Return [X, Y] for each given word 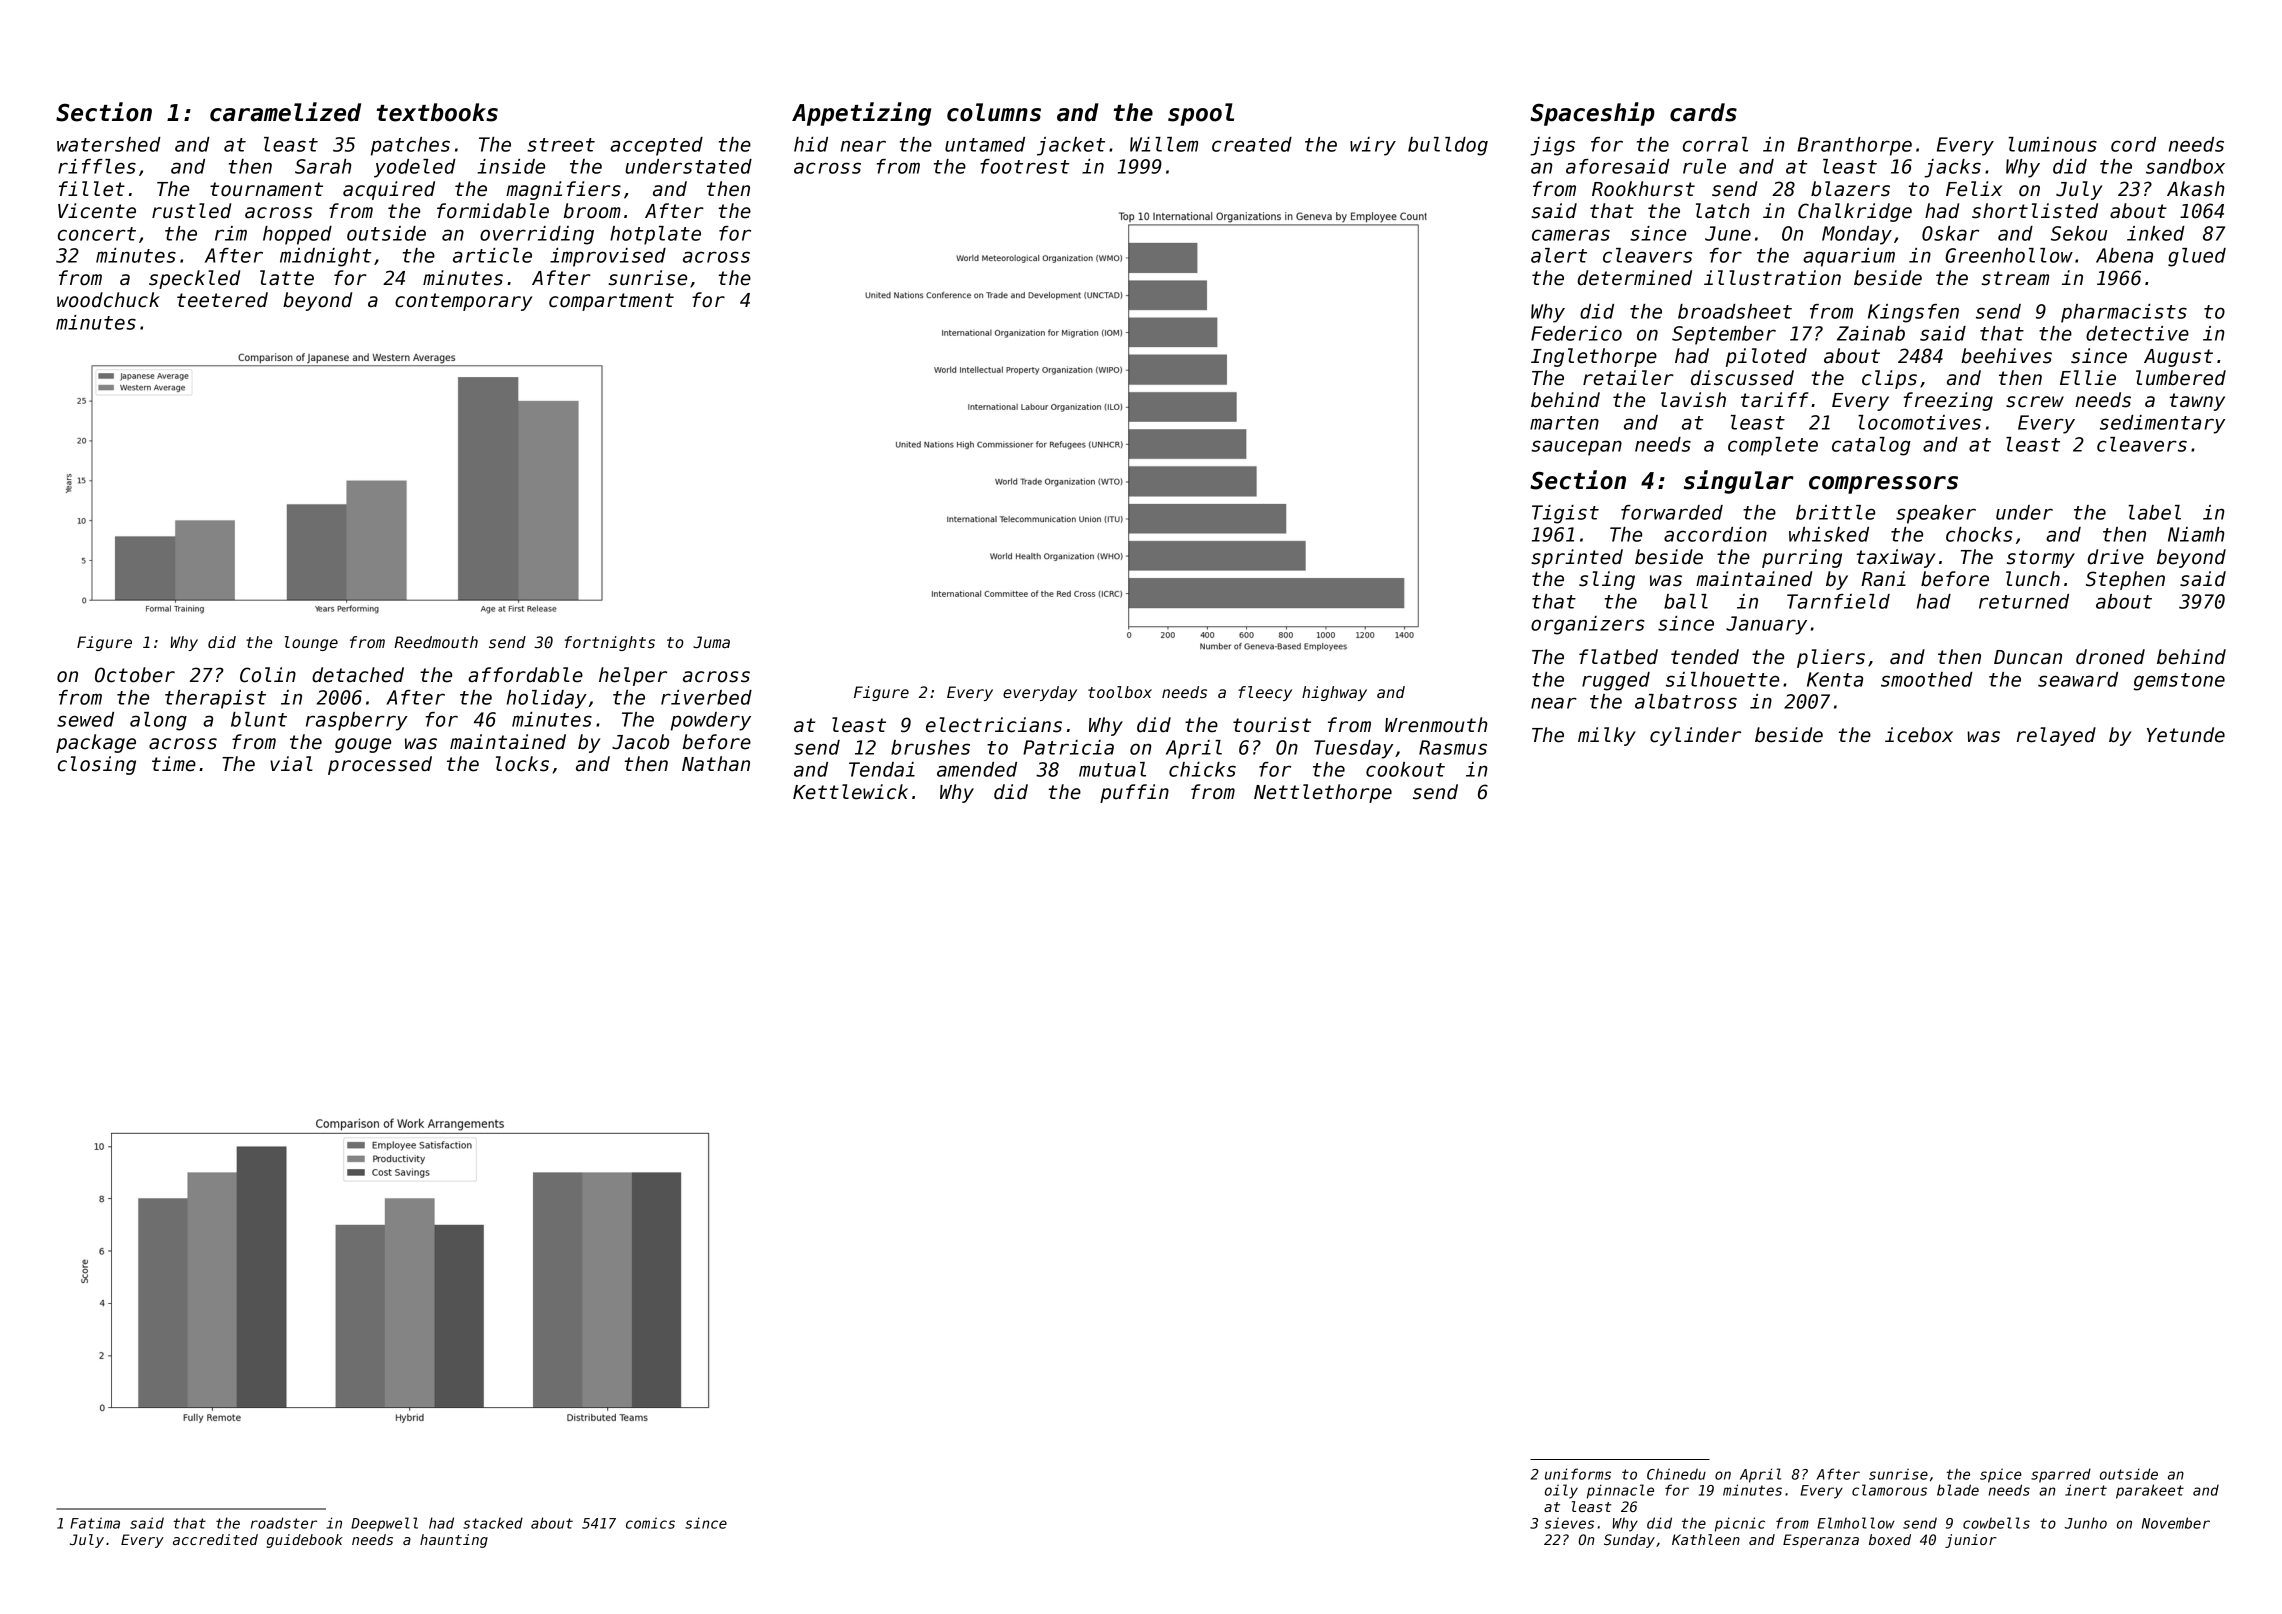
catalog [1871, 446]
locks [522, 764]
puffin [1134, 793]
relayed [2056, 736]
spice [2001, 1475]
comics [650, 1523]
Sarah [323, 166]
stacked [493, 1523]
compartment [611, 302]
